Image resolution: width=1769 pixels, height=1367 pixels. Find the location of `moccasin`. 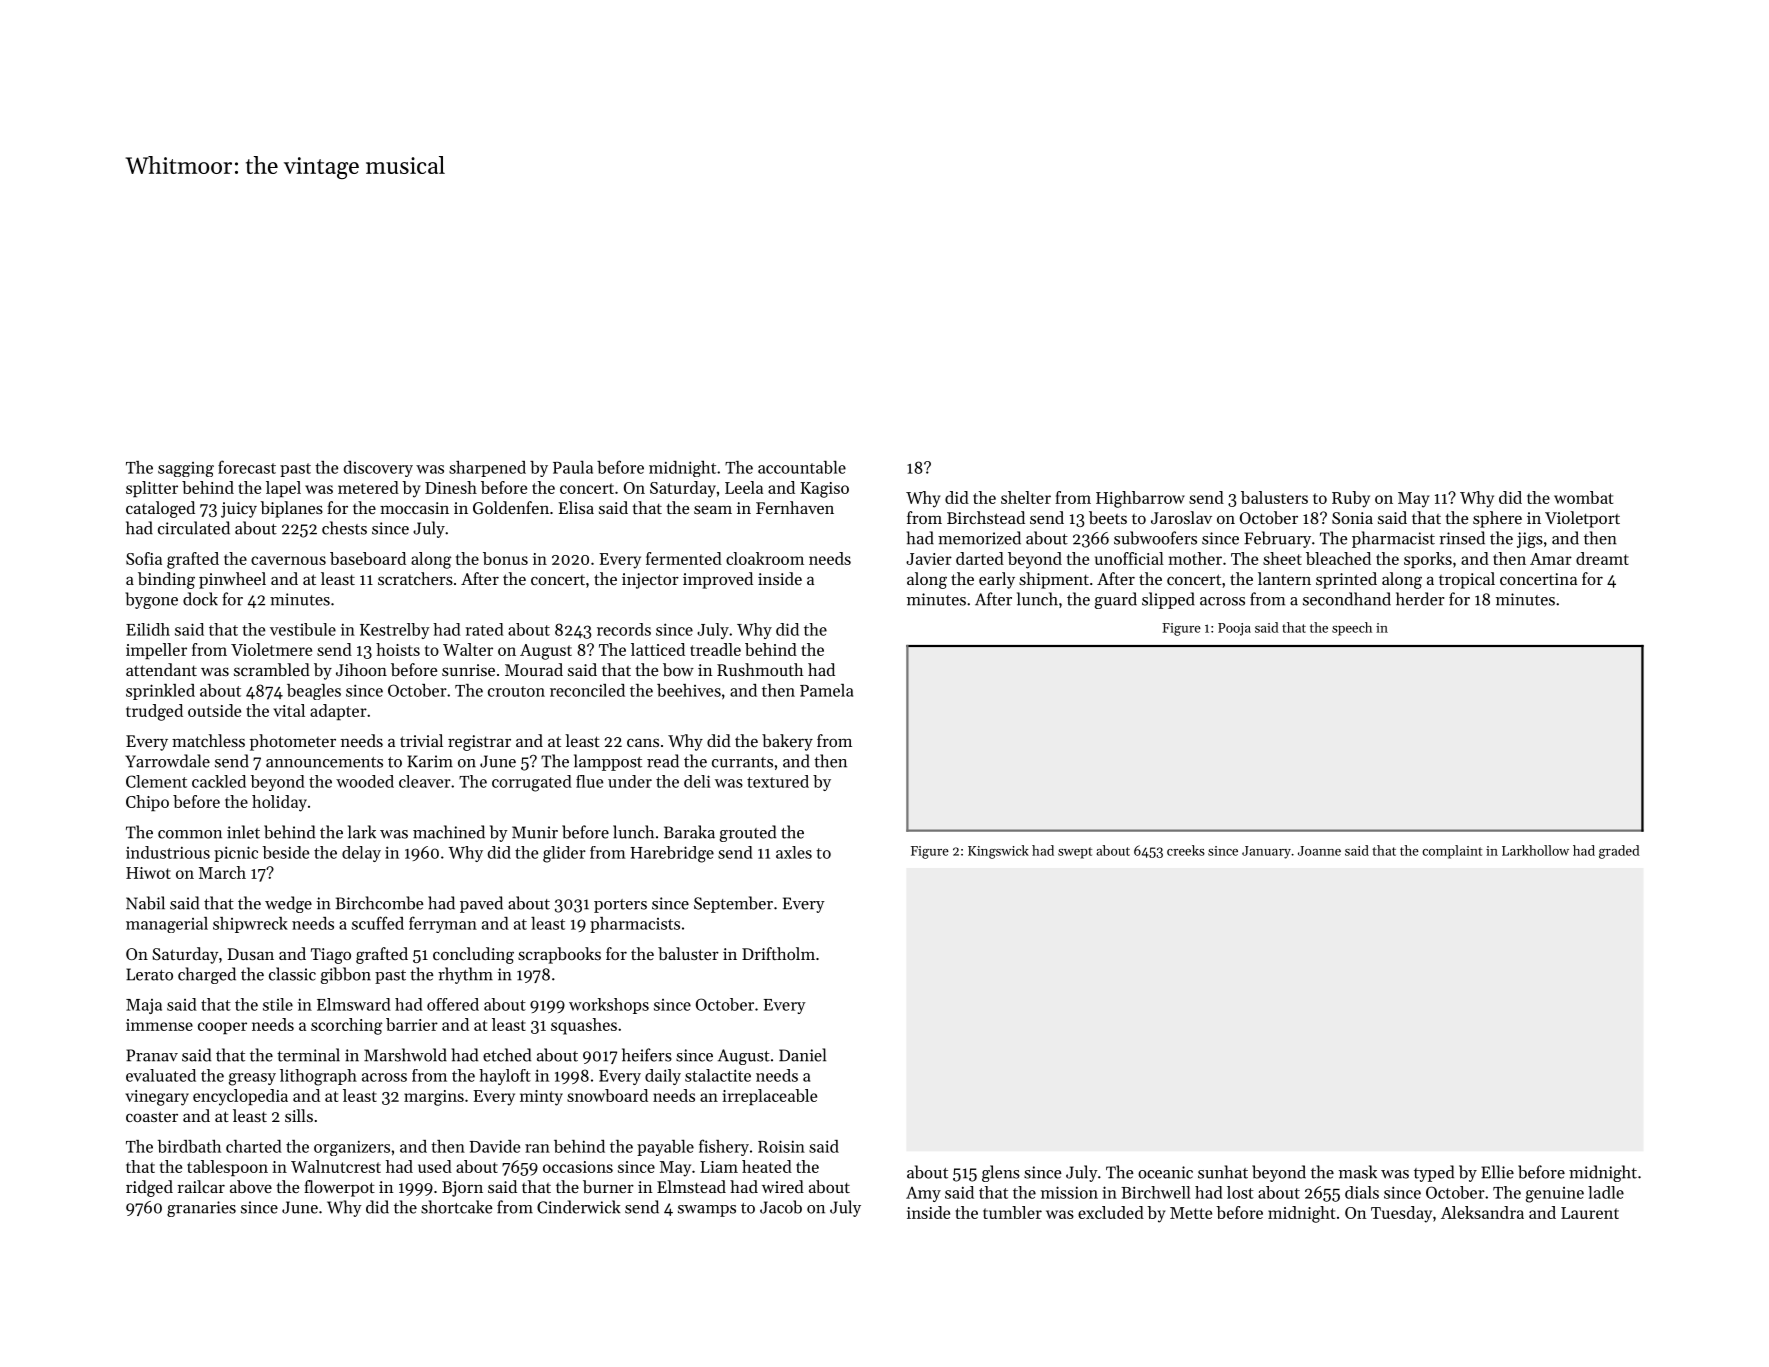

moccasin is located at coordinates (414, 508).
